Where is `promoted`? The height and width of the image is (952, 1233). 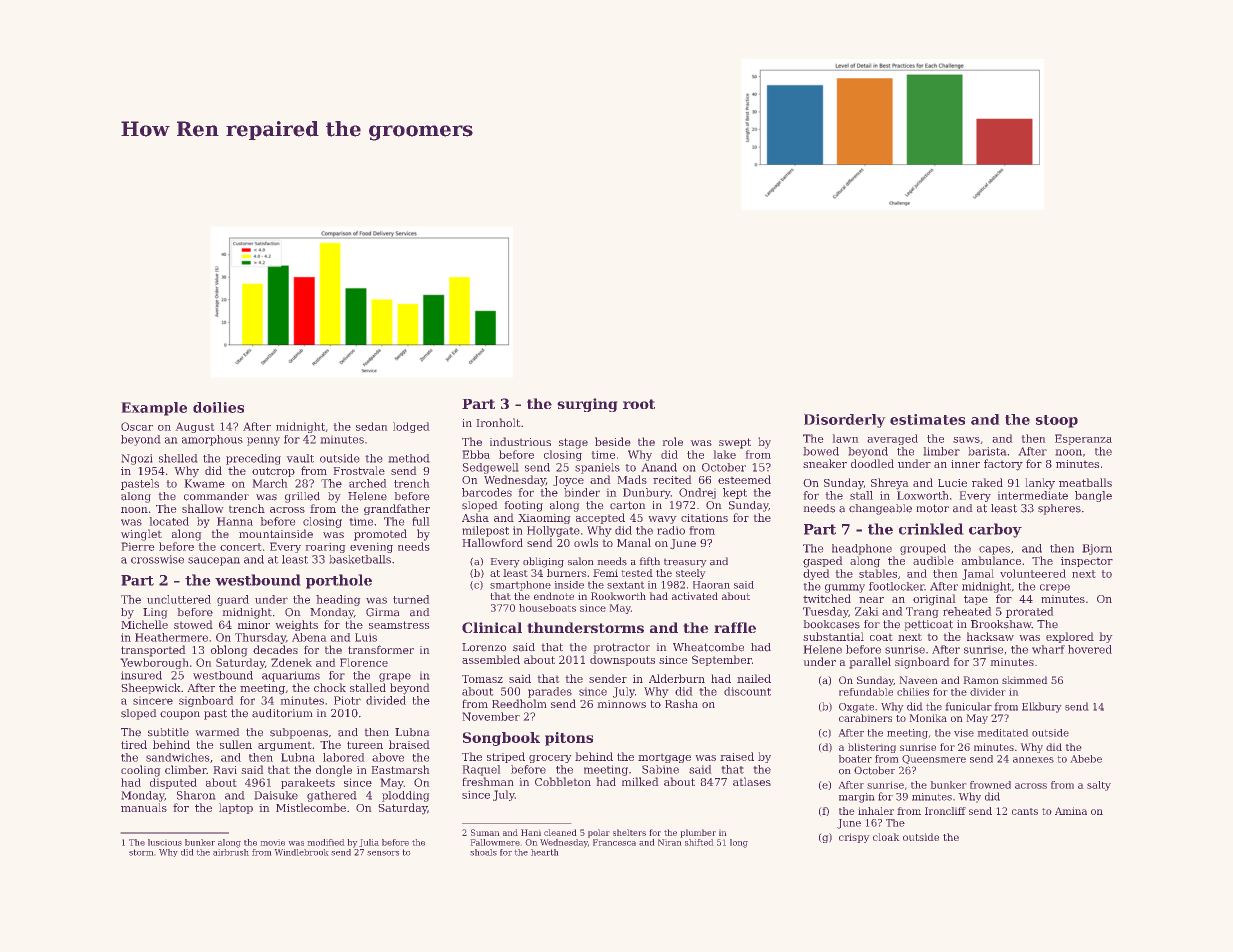 promoted is located at coordinates (380, 535).
